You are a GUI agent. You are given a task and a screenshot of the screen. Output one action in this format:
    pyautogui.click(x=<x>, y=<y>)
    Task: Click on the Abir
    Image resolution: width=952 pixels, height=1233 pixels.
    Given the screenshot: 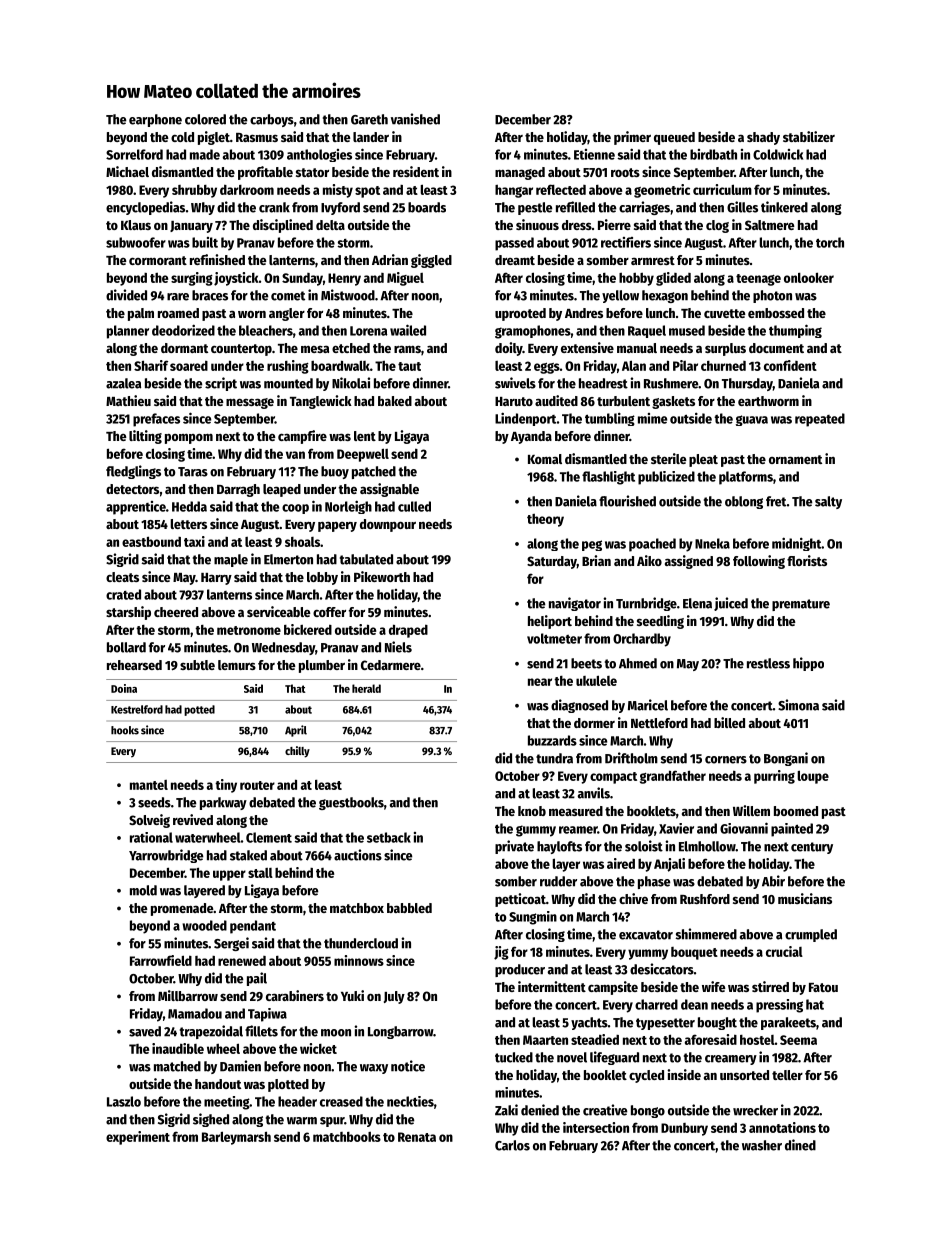 What is the action you would take?
    pyautogui.click(x=773, y=881)
